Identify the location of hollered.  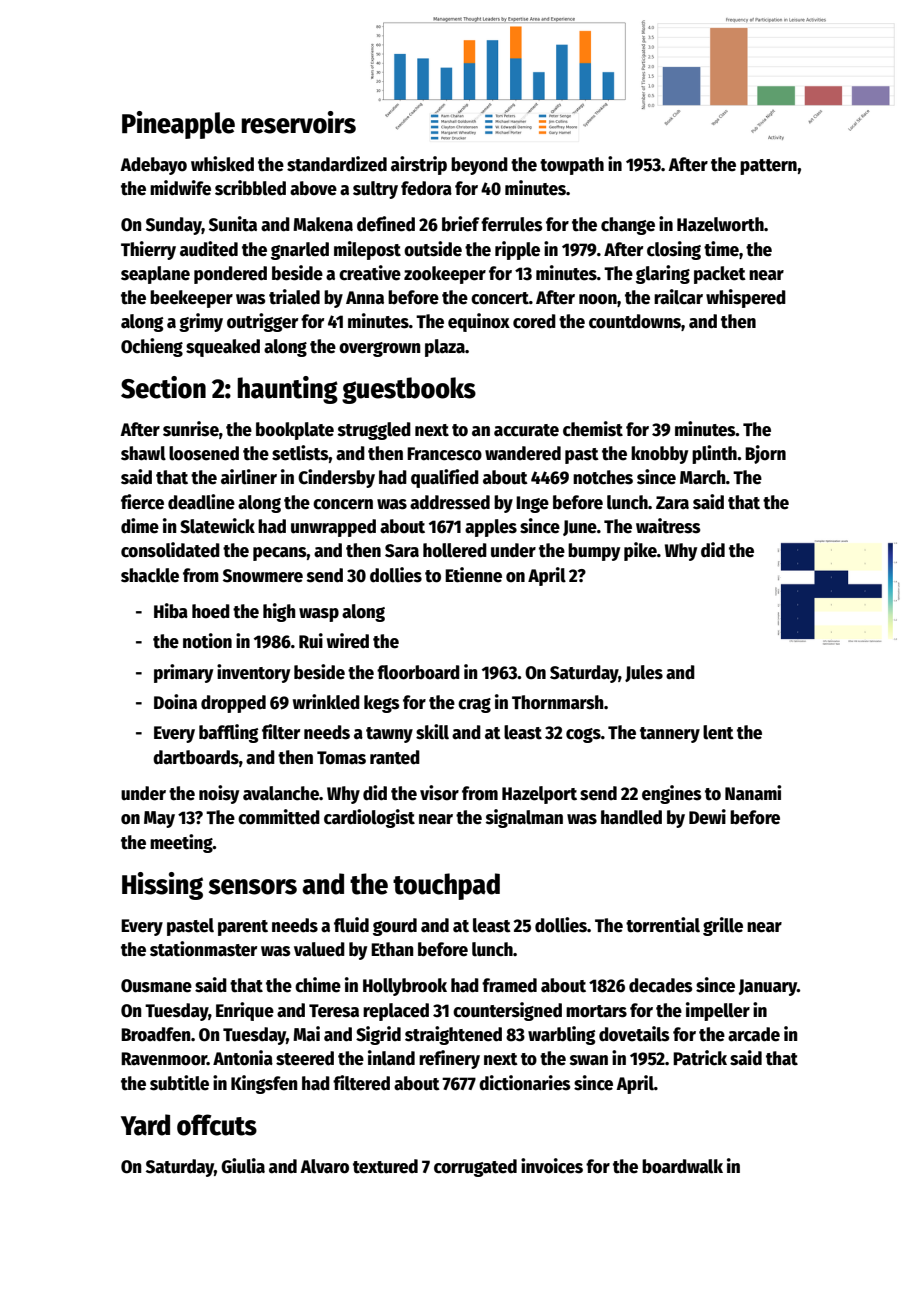
(455, 550).
